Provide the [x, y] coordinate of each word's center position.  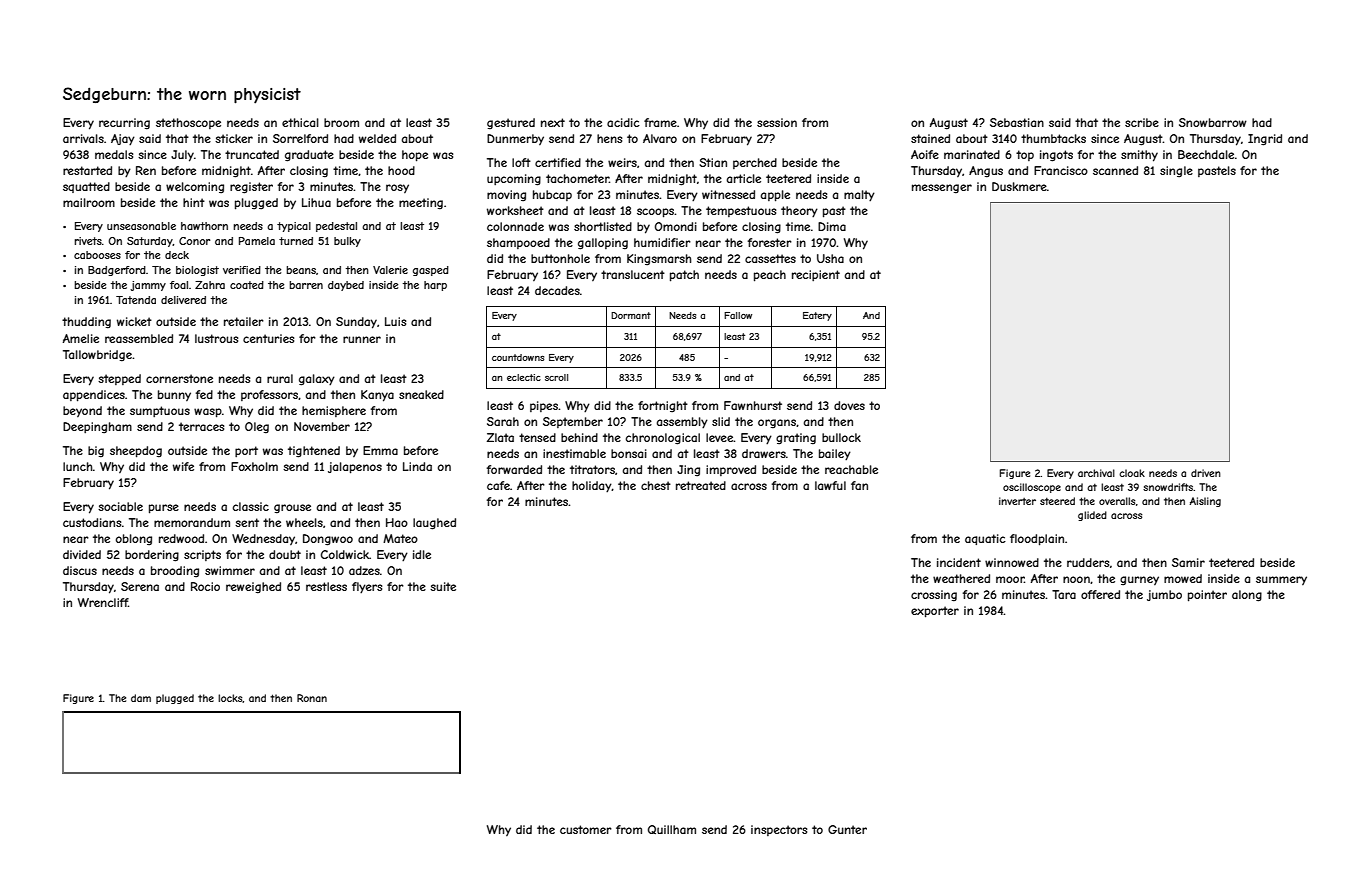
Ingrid [1265, 140]
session [777, 122]
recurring [124, 124]
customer [586, 829]
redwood [181, 538]
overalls [1117, 501]
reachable [851, 469]
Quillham [672, 829]
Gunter [847, 829]
